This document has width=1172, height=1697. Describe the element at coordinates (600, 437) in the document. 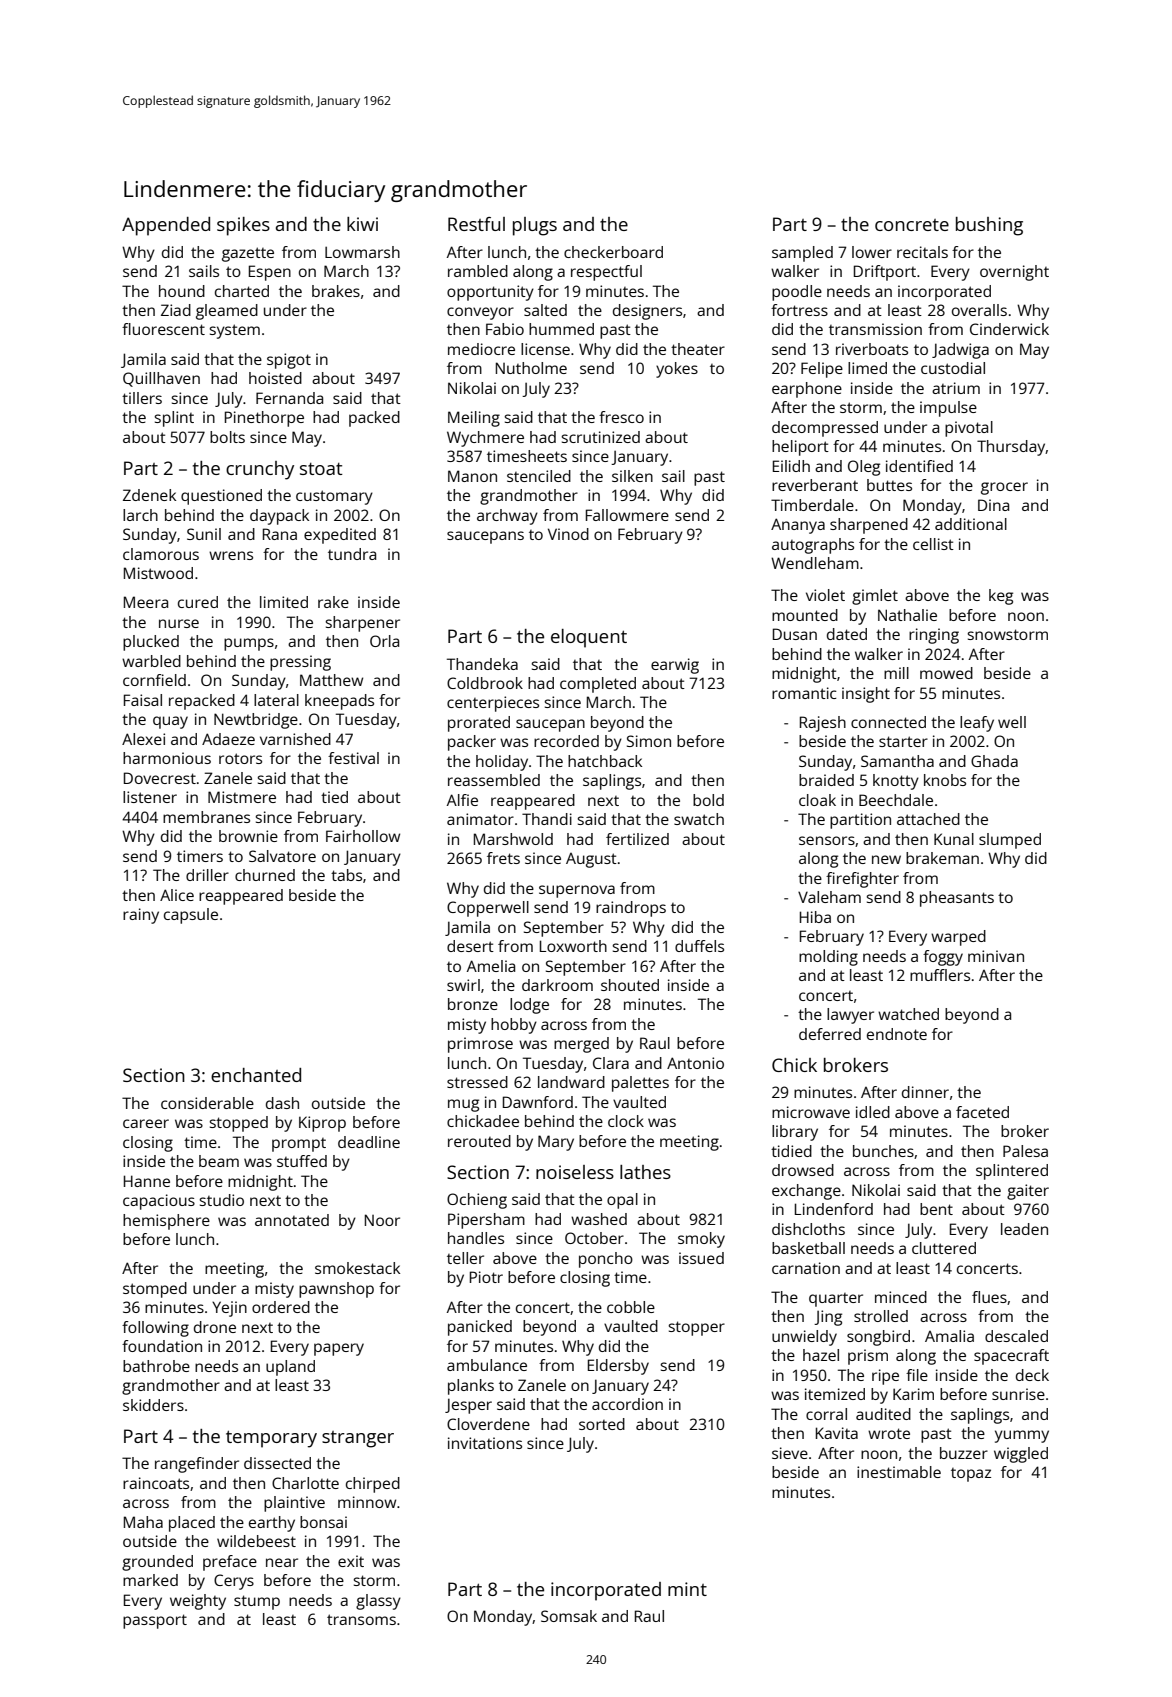

I see `scrutinized` at that location.
